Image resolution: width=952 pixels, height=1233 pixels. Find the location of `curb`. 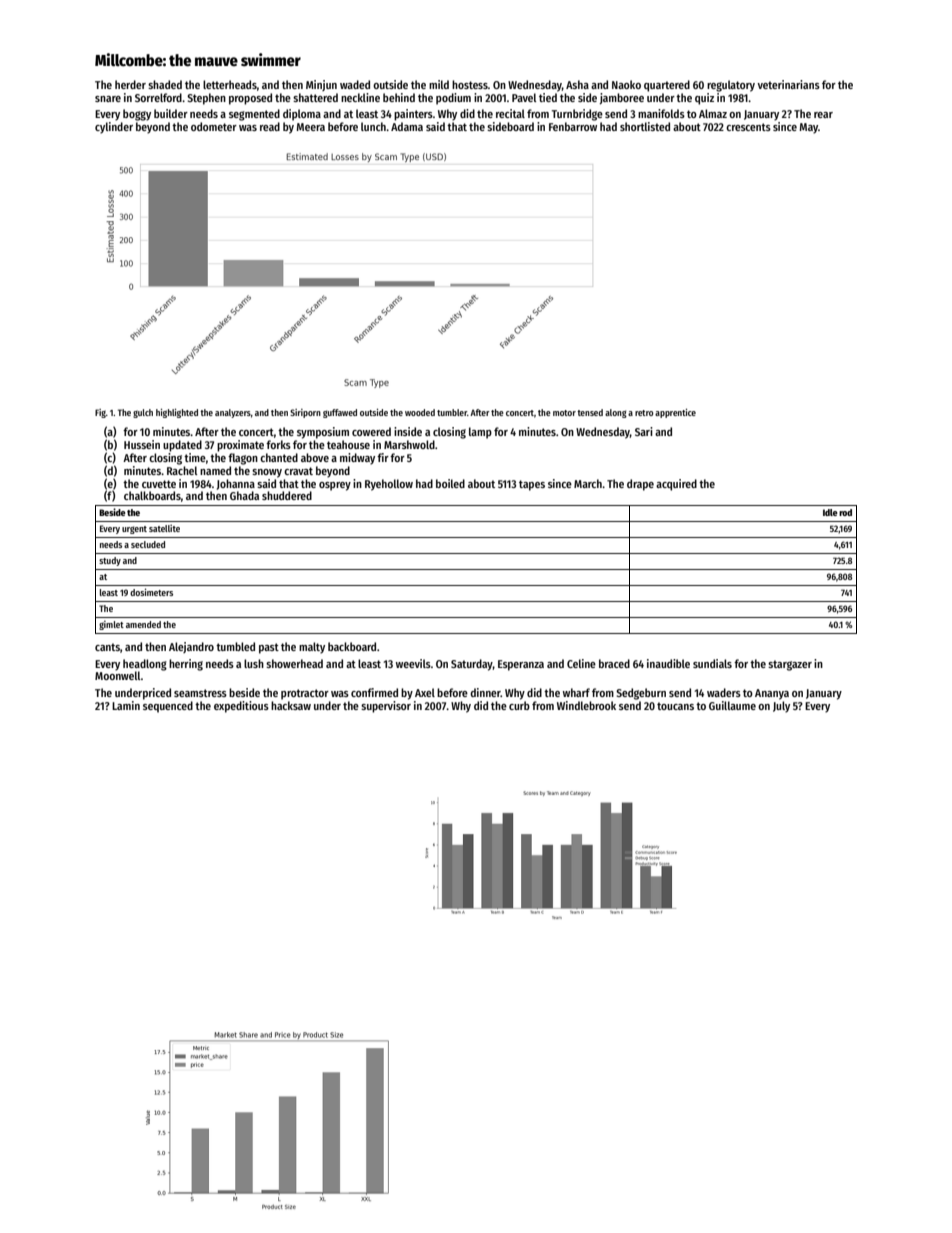

curb is located at coordinates (519, 705).
